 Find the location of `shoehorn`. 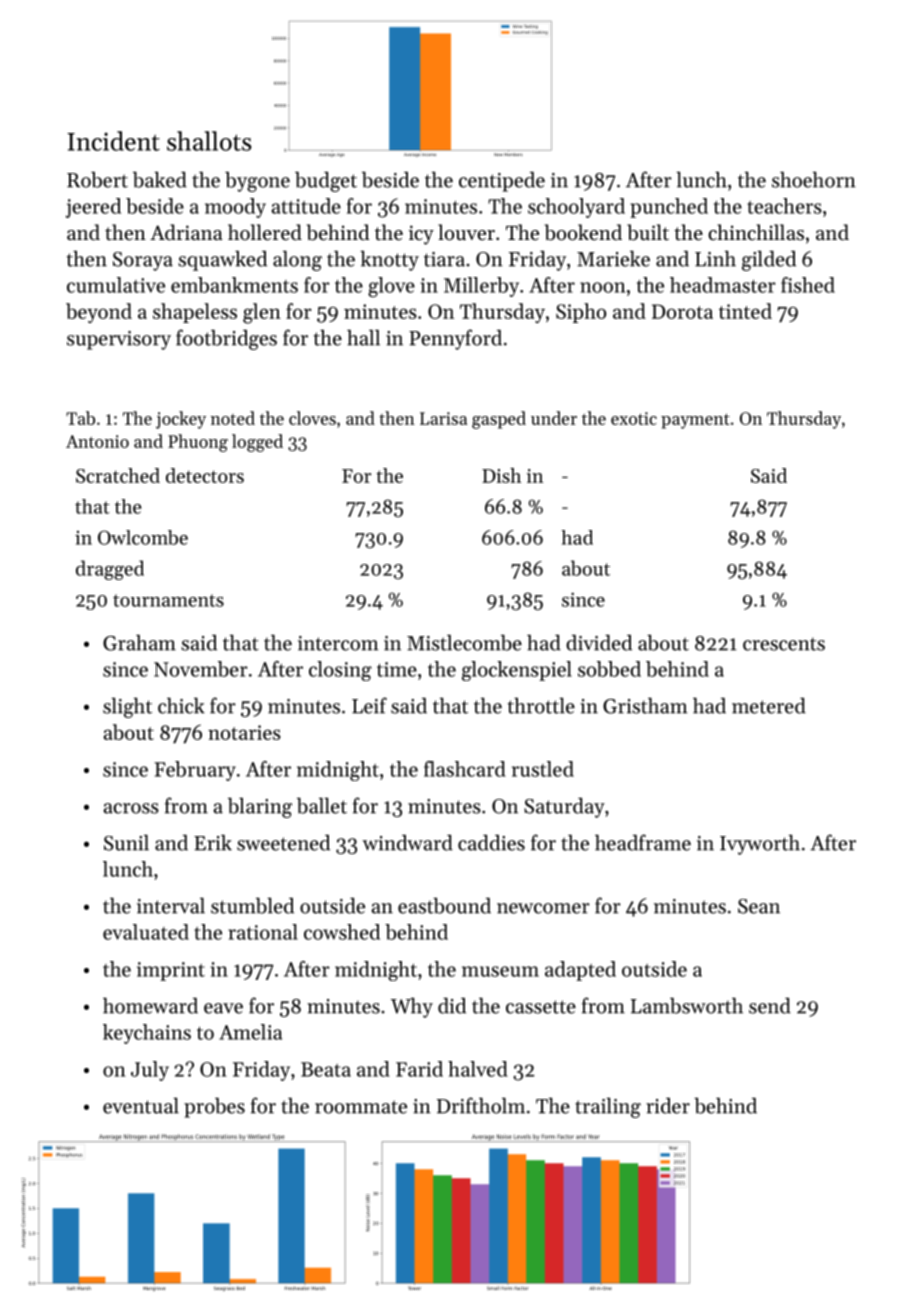

shoehorn is located at coordinates (814, 179).
